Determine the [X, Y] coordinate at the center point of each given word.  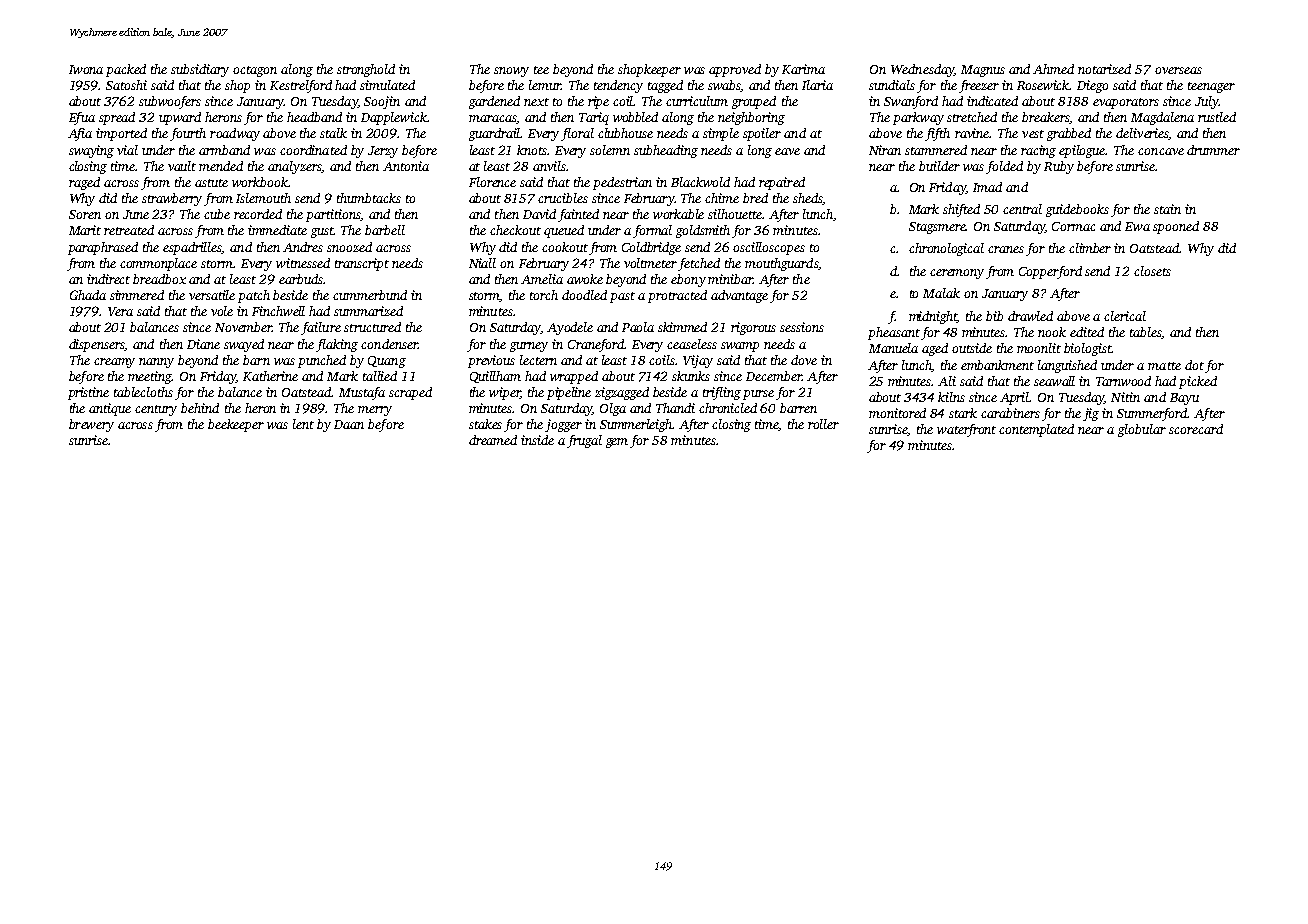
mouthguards [781, 264]
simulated [387, 85]
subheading [666, 151]
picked [1198, 382]
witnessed [303, 263]
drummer [1213, 150]
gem [617, 443]
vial [127, 150]
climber [1090, 248]
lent [303, 424]
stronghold [366, 70]
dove [804, 360]
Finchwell [278, 311]
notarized [1104, 69]
